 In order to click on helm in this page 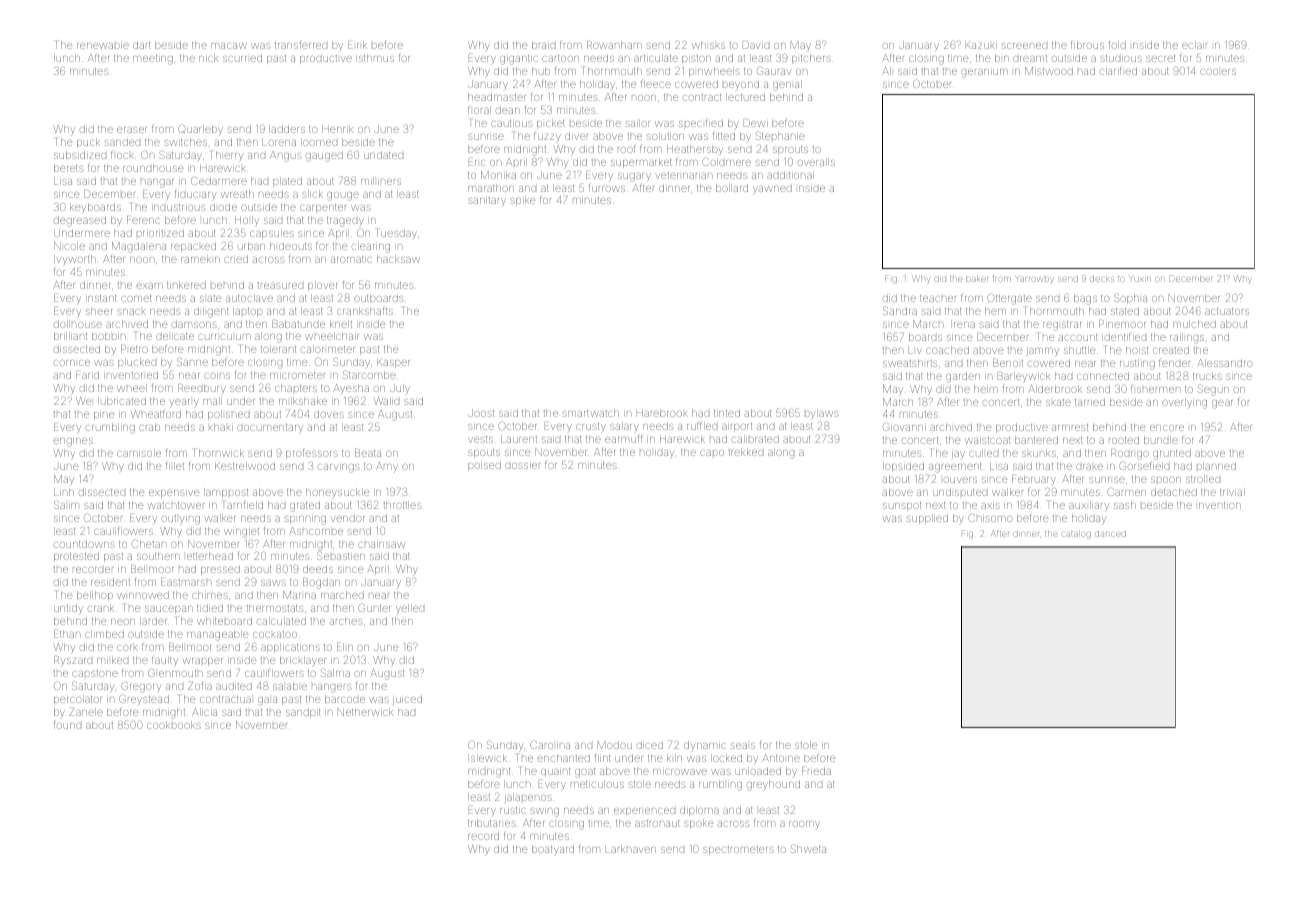, I will do `click(986, 389)`.
